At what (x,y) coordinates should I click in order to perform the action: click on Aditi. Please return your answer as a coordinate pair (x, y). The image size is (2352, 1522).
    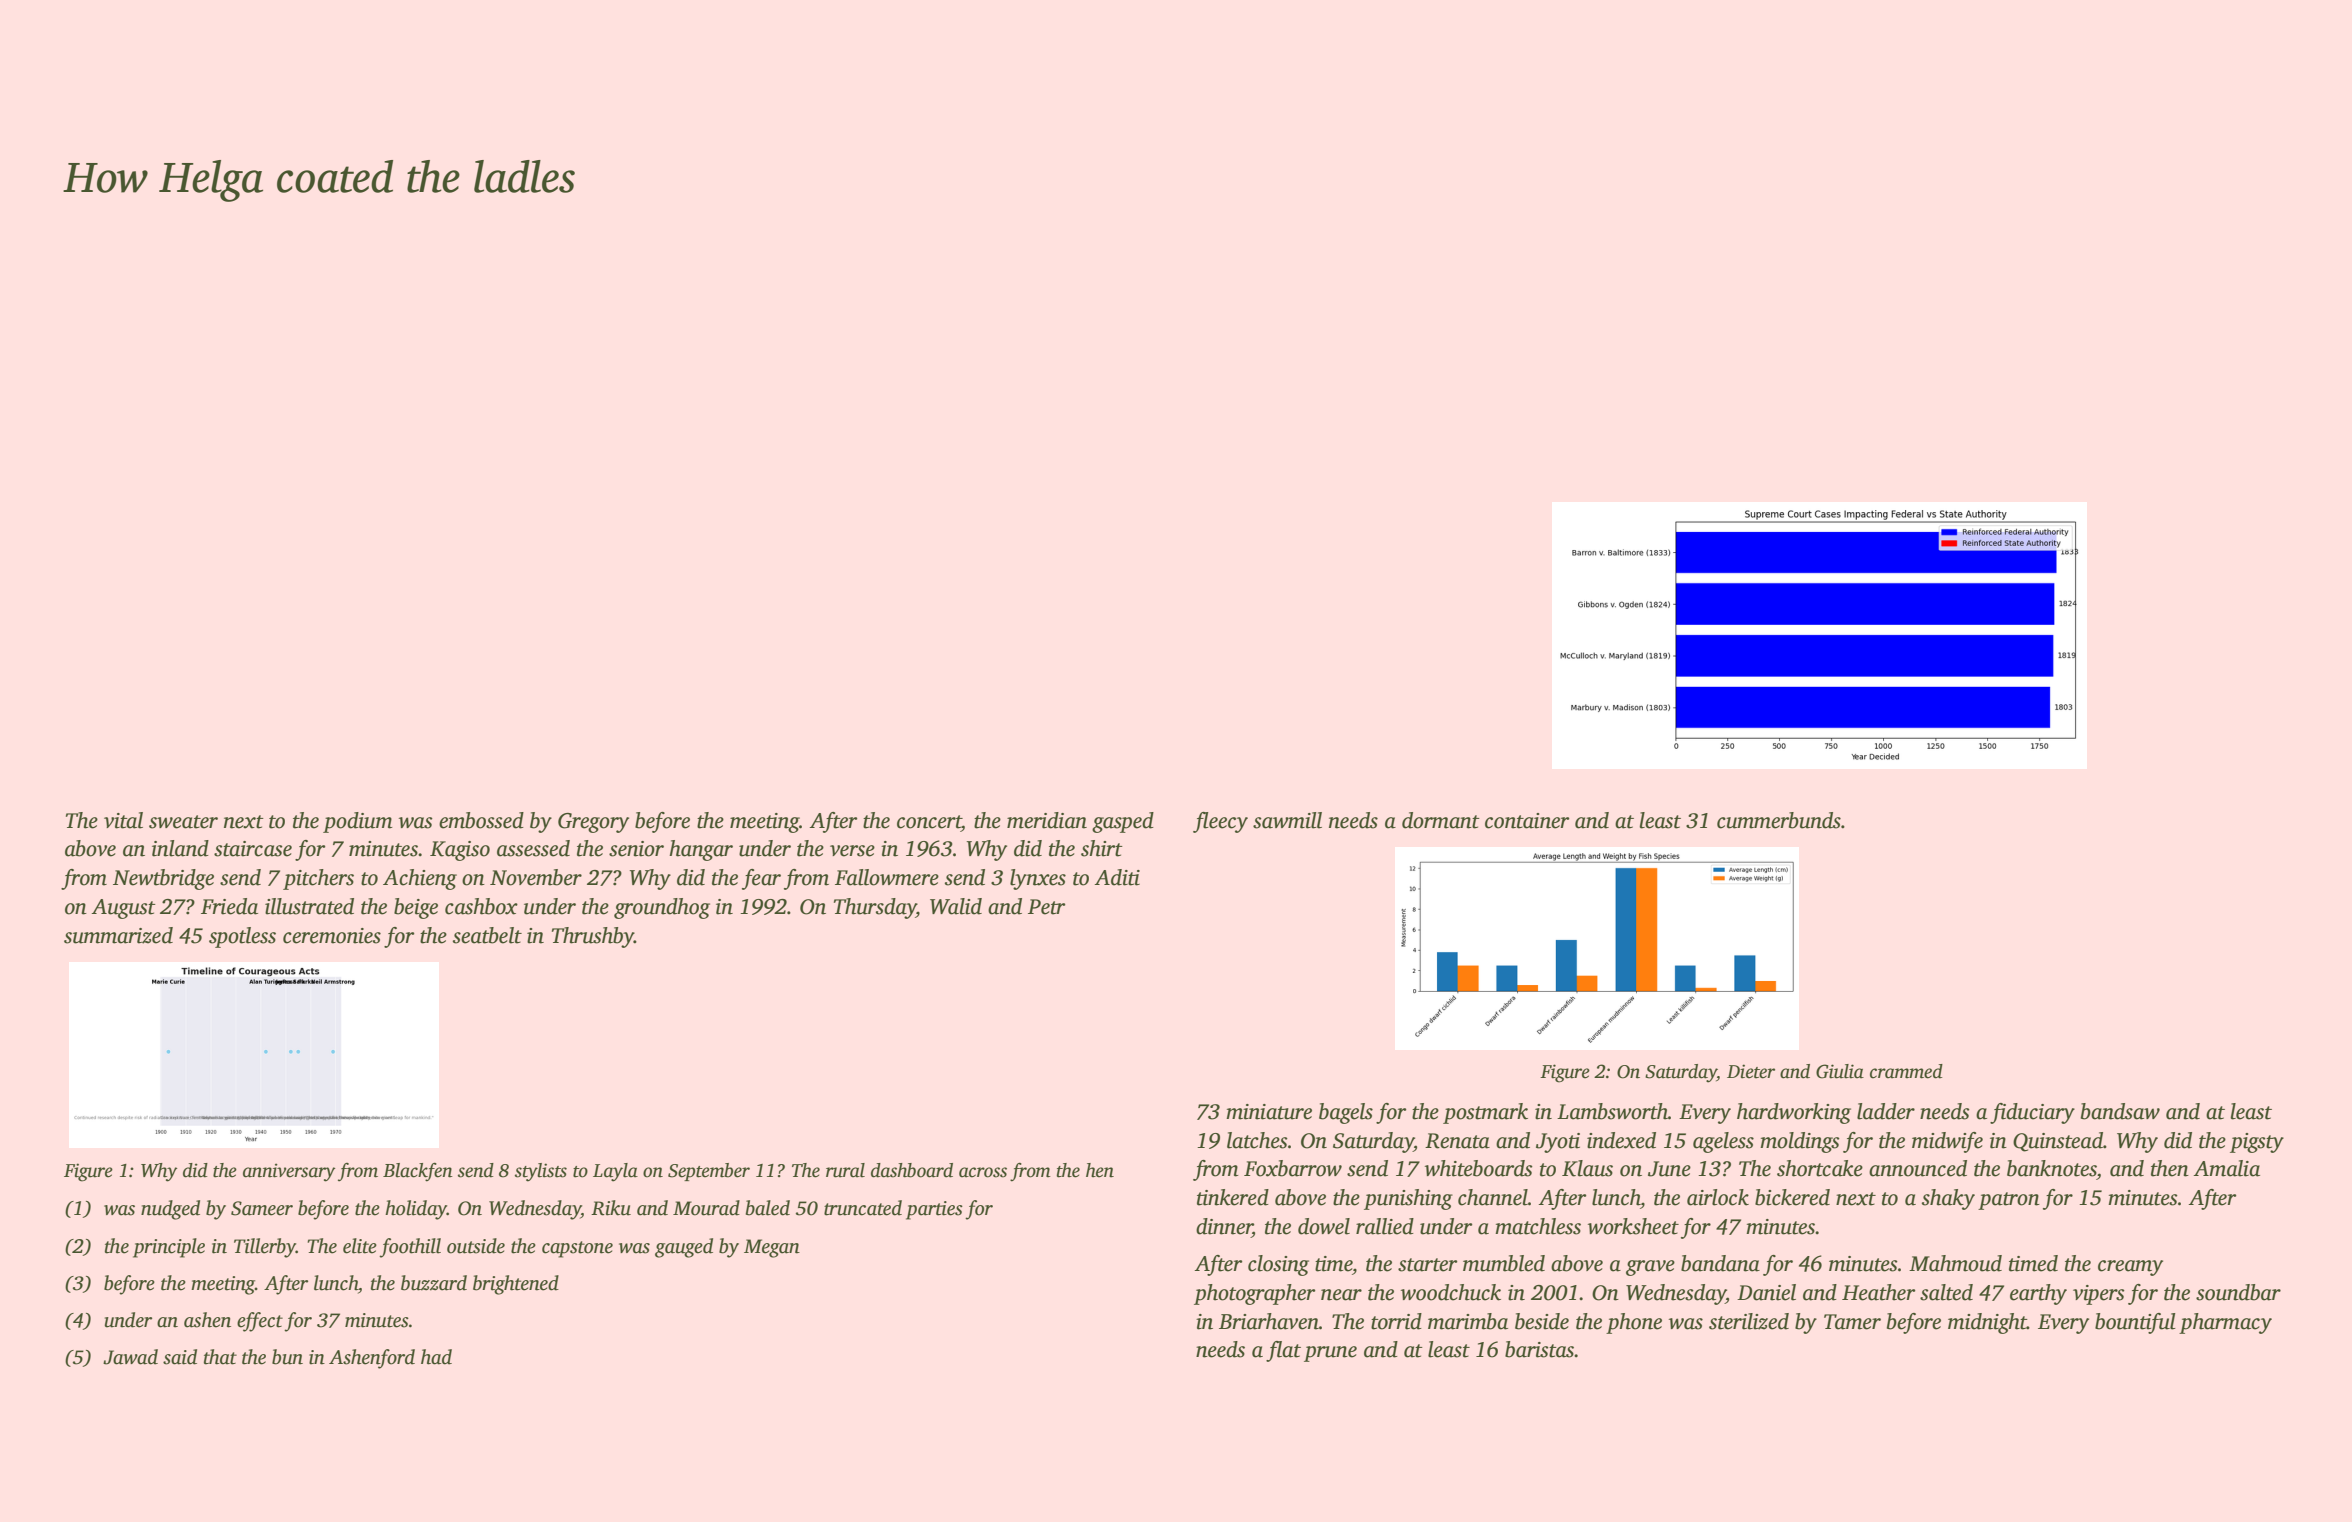
    Looking at the image, I should click on (1117, 877).
